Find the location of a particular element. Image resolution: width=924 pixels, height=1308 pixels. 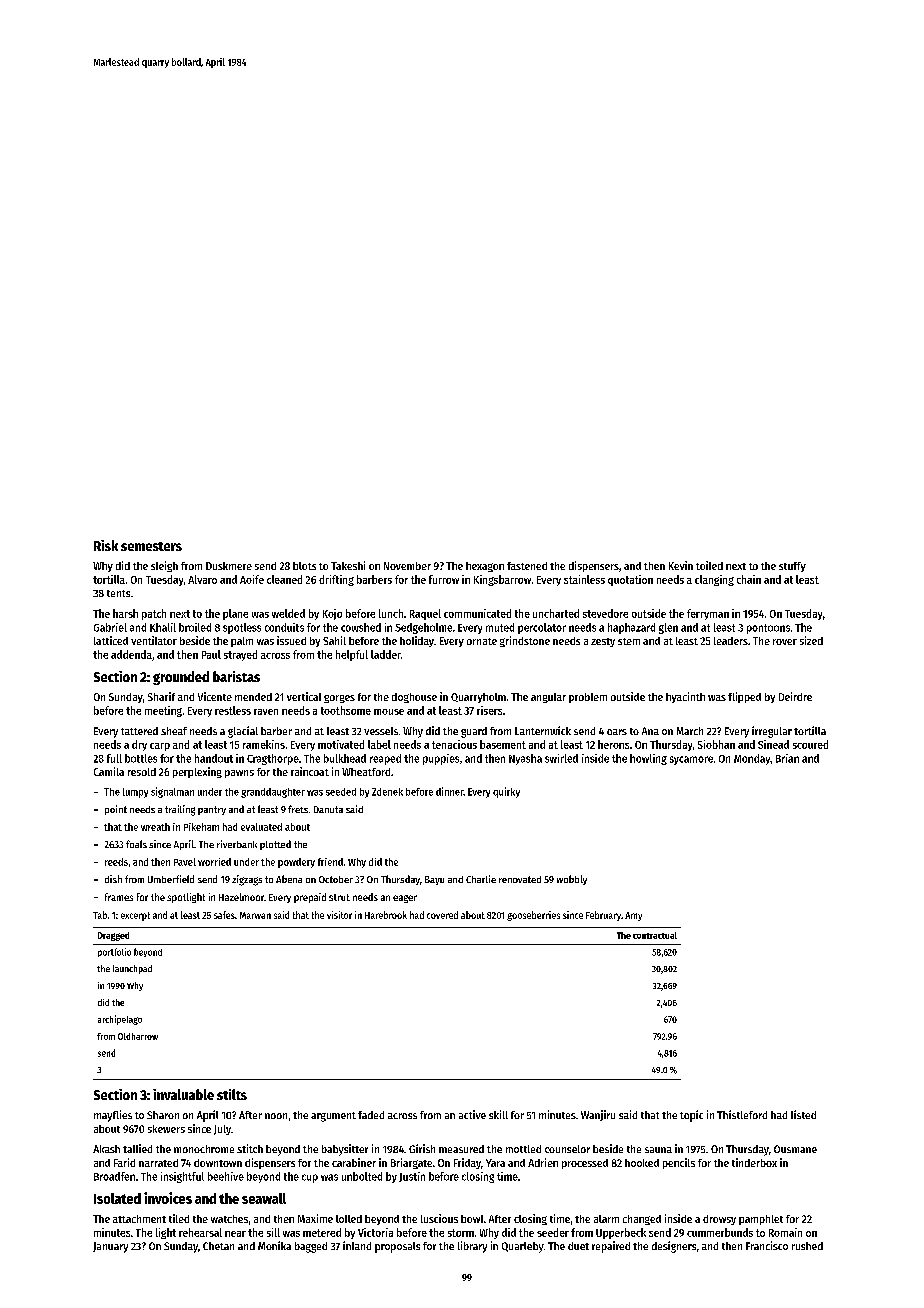

downtown is located at coordinates (218, 1163).
